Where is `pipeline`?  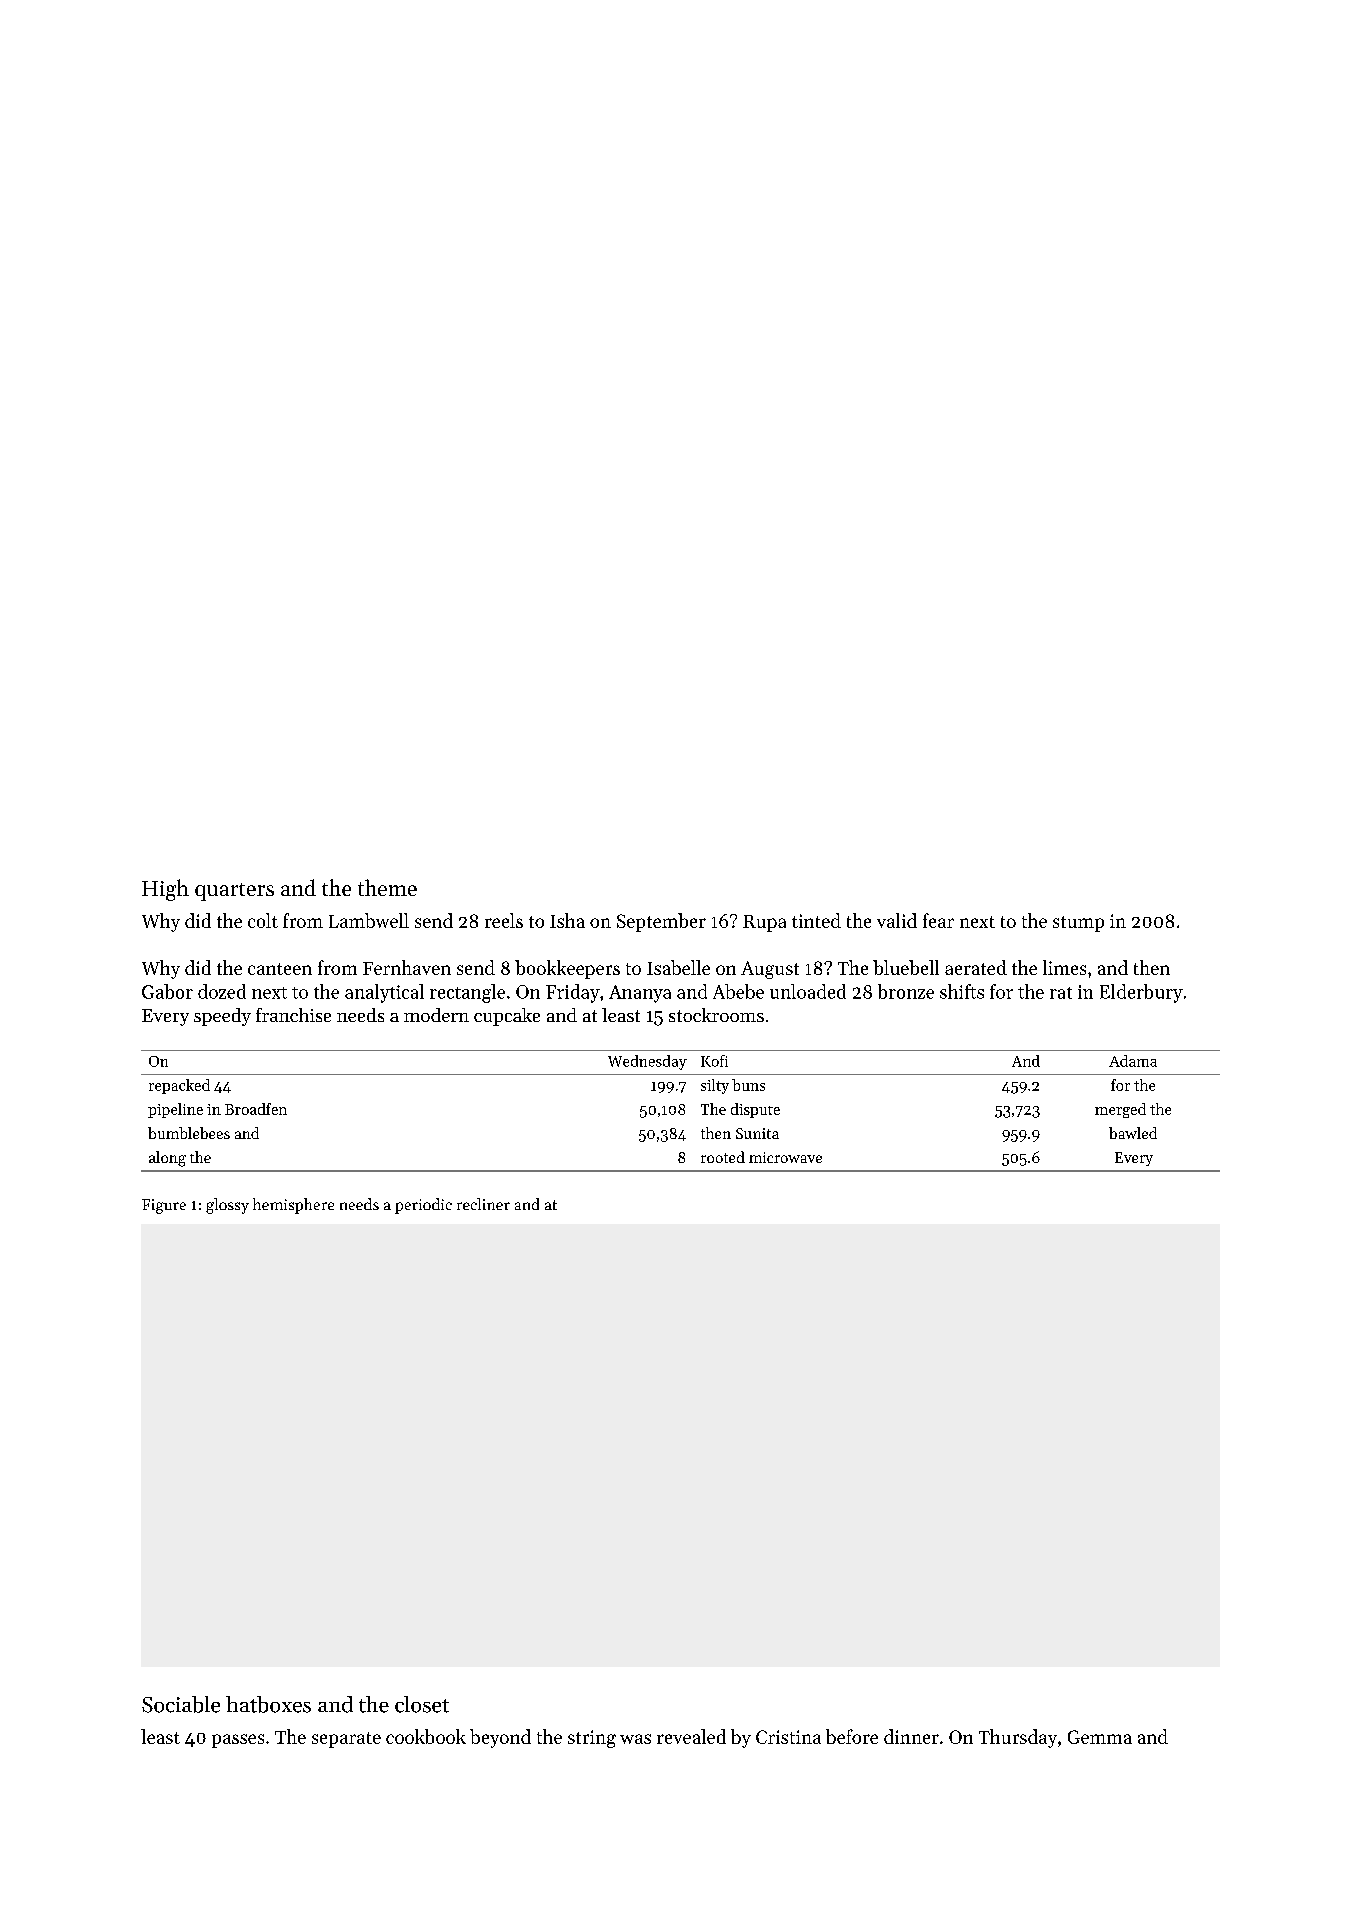
pipeline is located at coordinates (175, 1110).
